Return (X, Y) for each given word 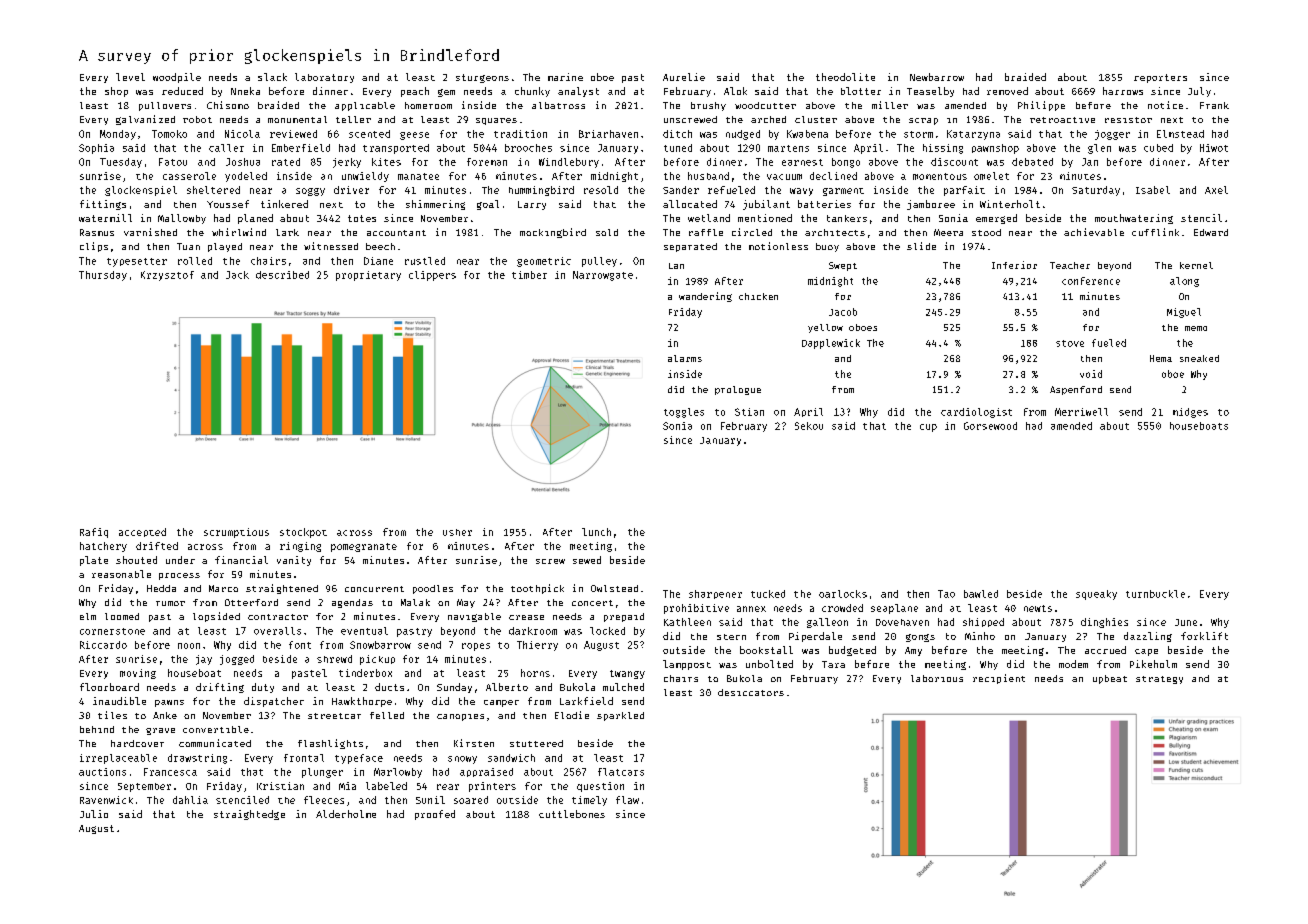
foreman (487, 162)
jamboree (931, 205)
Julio (94, 814)
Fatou (173, 162)
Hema (1161, 358)
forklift (1204, 636)
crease (526, 617)
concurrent (374, 589)
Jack (237, 275)
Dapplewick (831, 344)
